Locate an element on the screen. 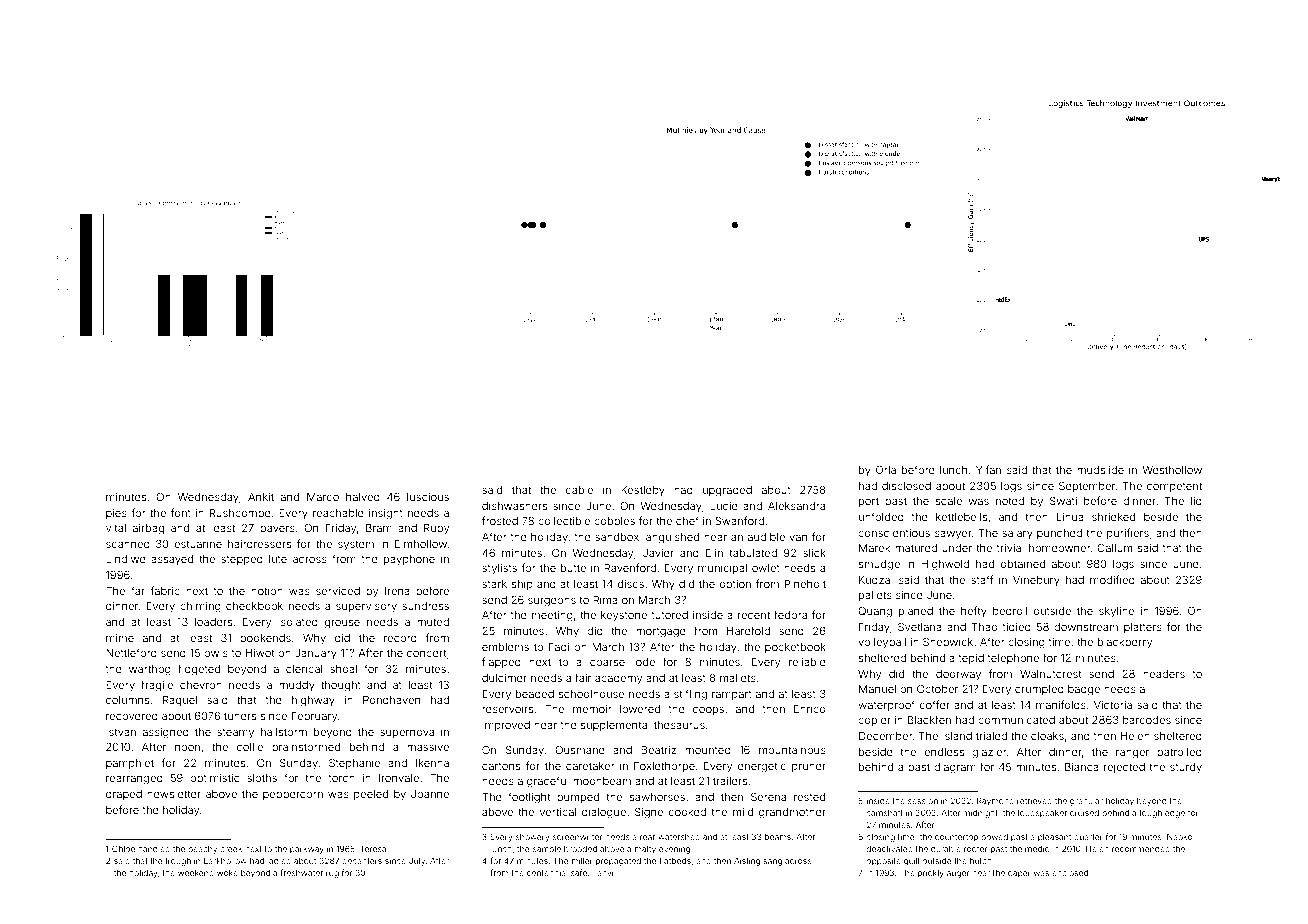  halved is located at coordinates (363, 497).
